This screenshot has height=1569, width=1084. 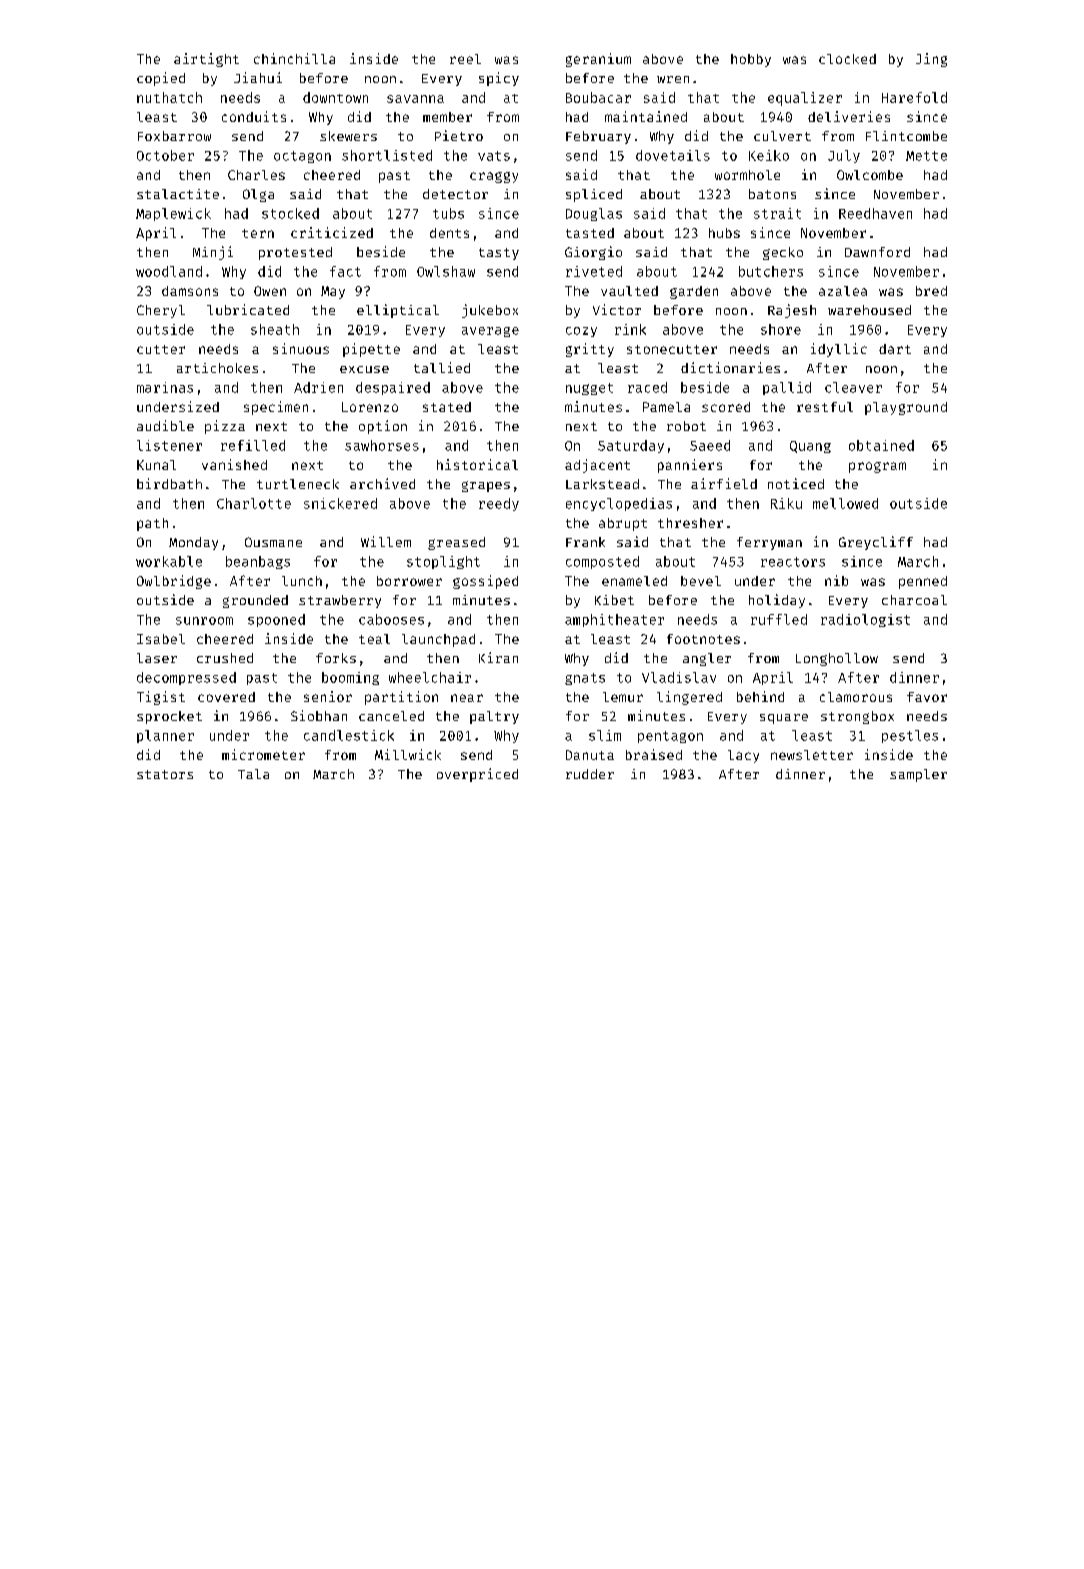 What do you see at coordinates (865, 620) in the screenshot?
I see `radiologist` at bounding box center [865, 620].
